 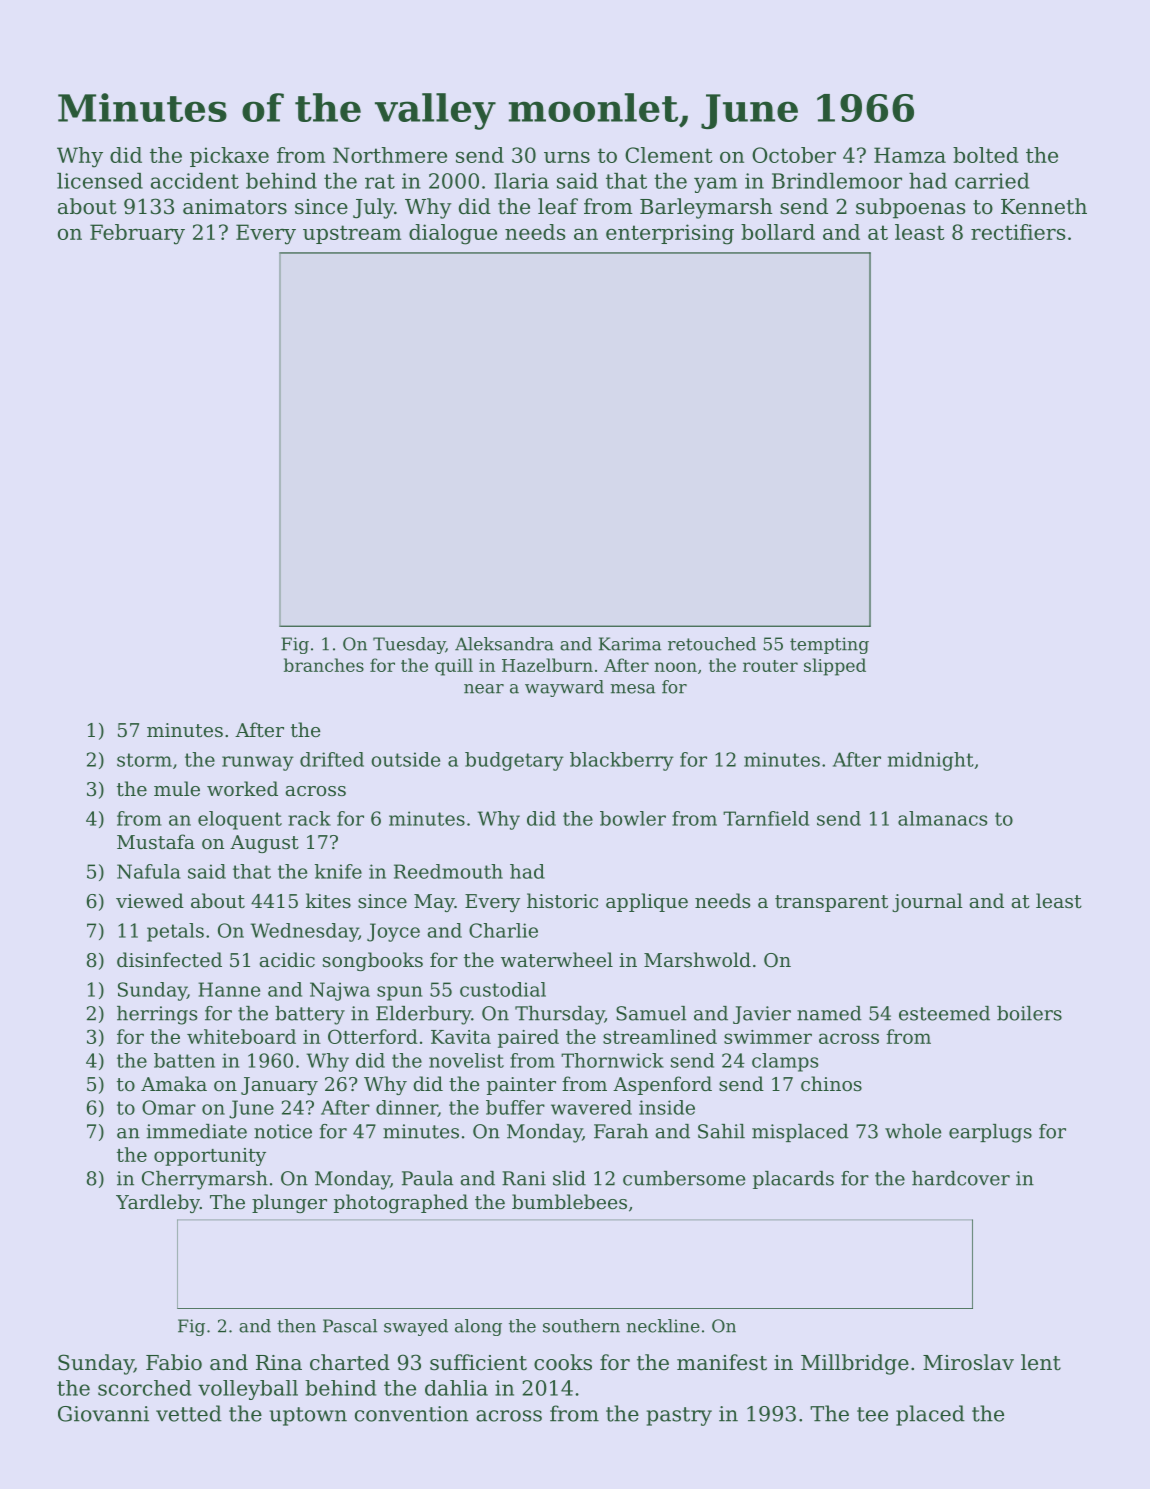 I want to click on midnight, so click(x=931, y=761).
